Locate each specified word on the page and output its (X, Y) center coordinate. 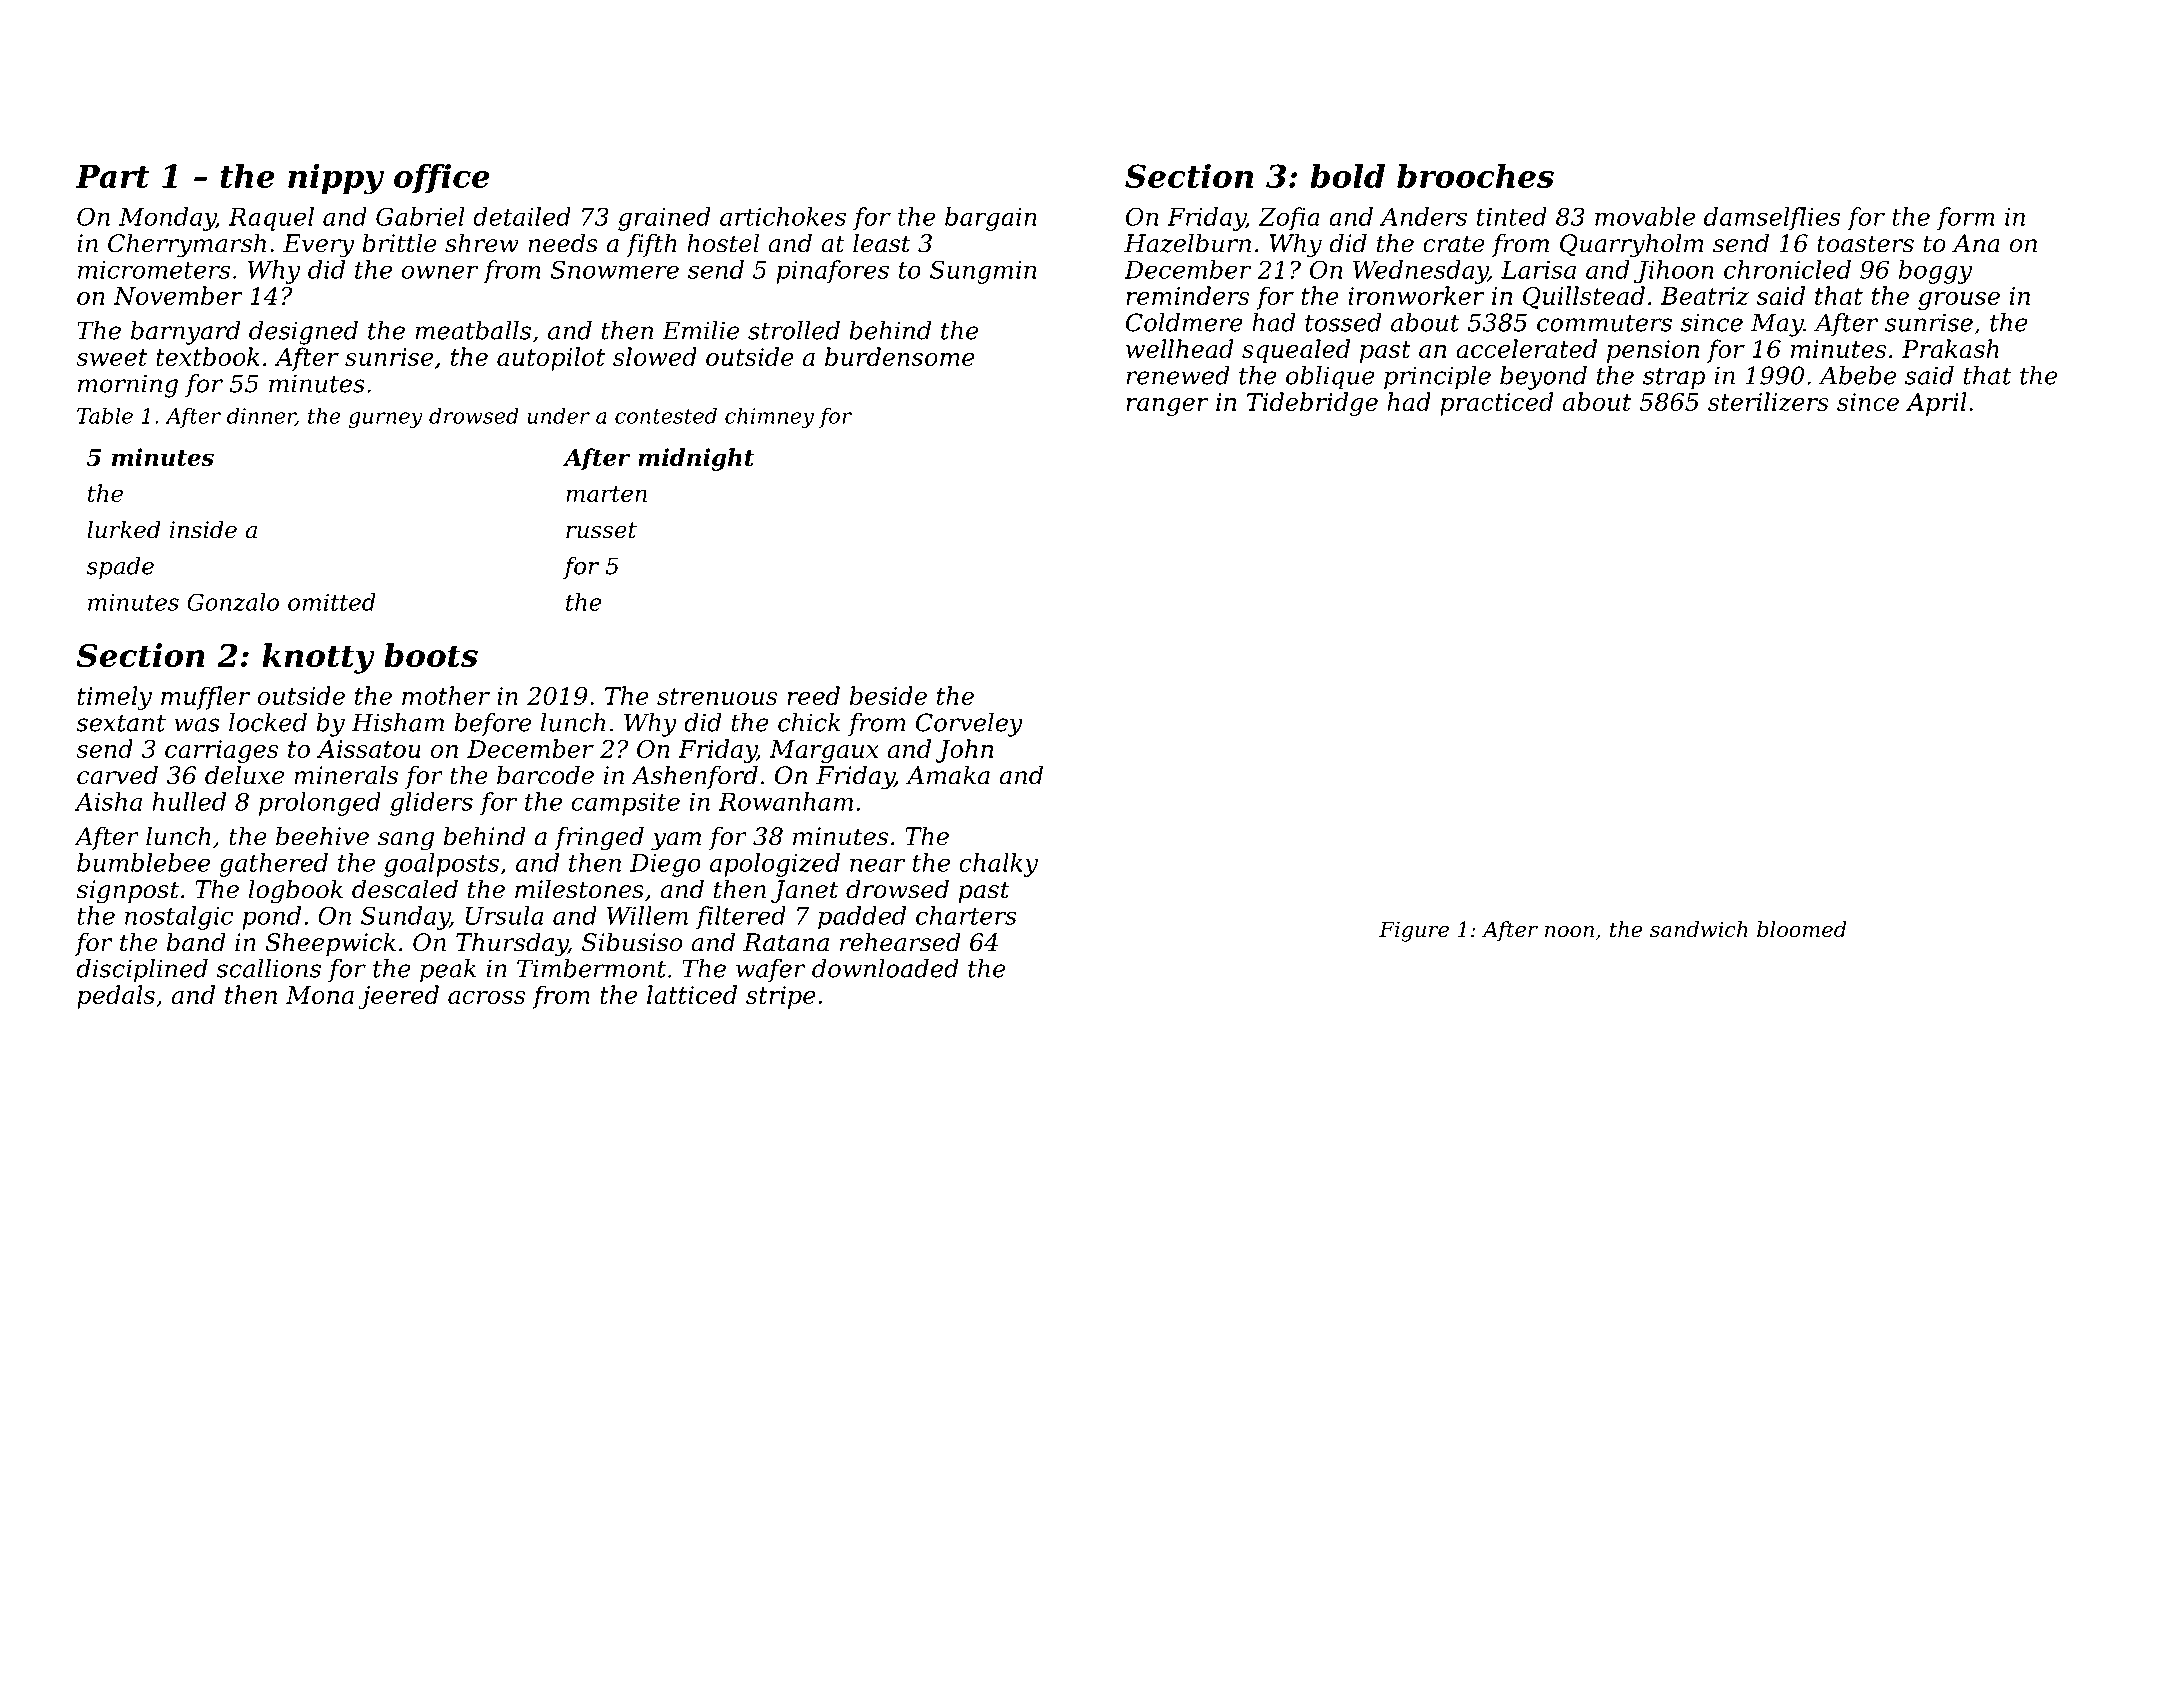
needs (563, 243)
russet (601, 530)
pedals (116, 997)
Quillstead (1584, 297)
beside (888, 695)
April (1936, 404)
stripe (781, 997)
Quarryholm (1632, 245)
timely (115, 698)
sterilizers (1768, 402)
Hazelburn (1187, 243)
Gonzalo (233, 602)
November (178, 295)
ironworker (1416, 295)
